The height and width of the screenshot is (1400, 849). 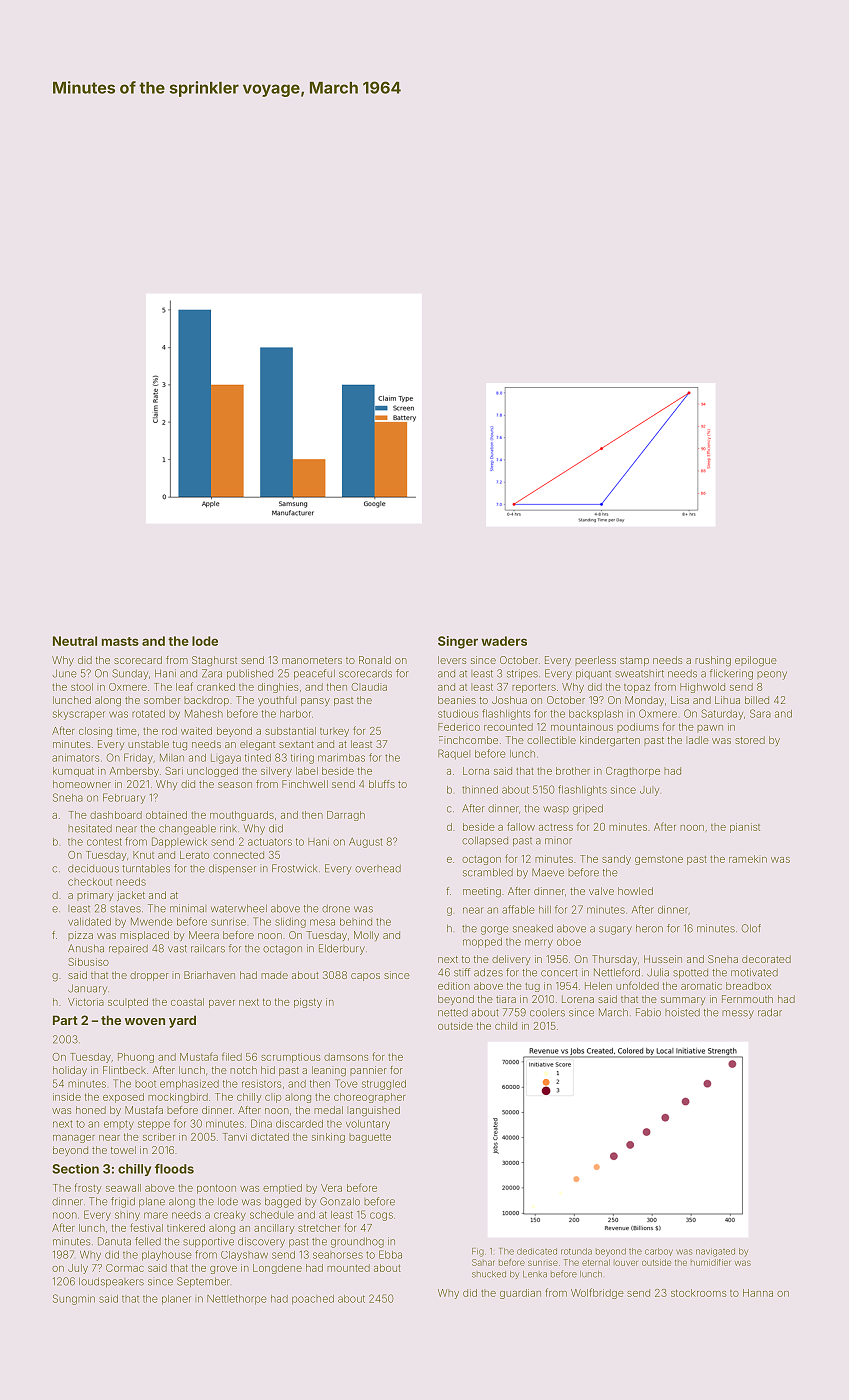 What do you see at coordinates (596, 715) in the screenshot?
I see `backsplash` at bounding box center [596, 715].
